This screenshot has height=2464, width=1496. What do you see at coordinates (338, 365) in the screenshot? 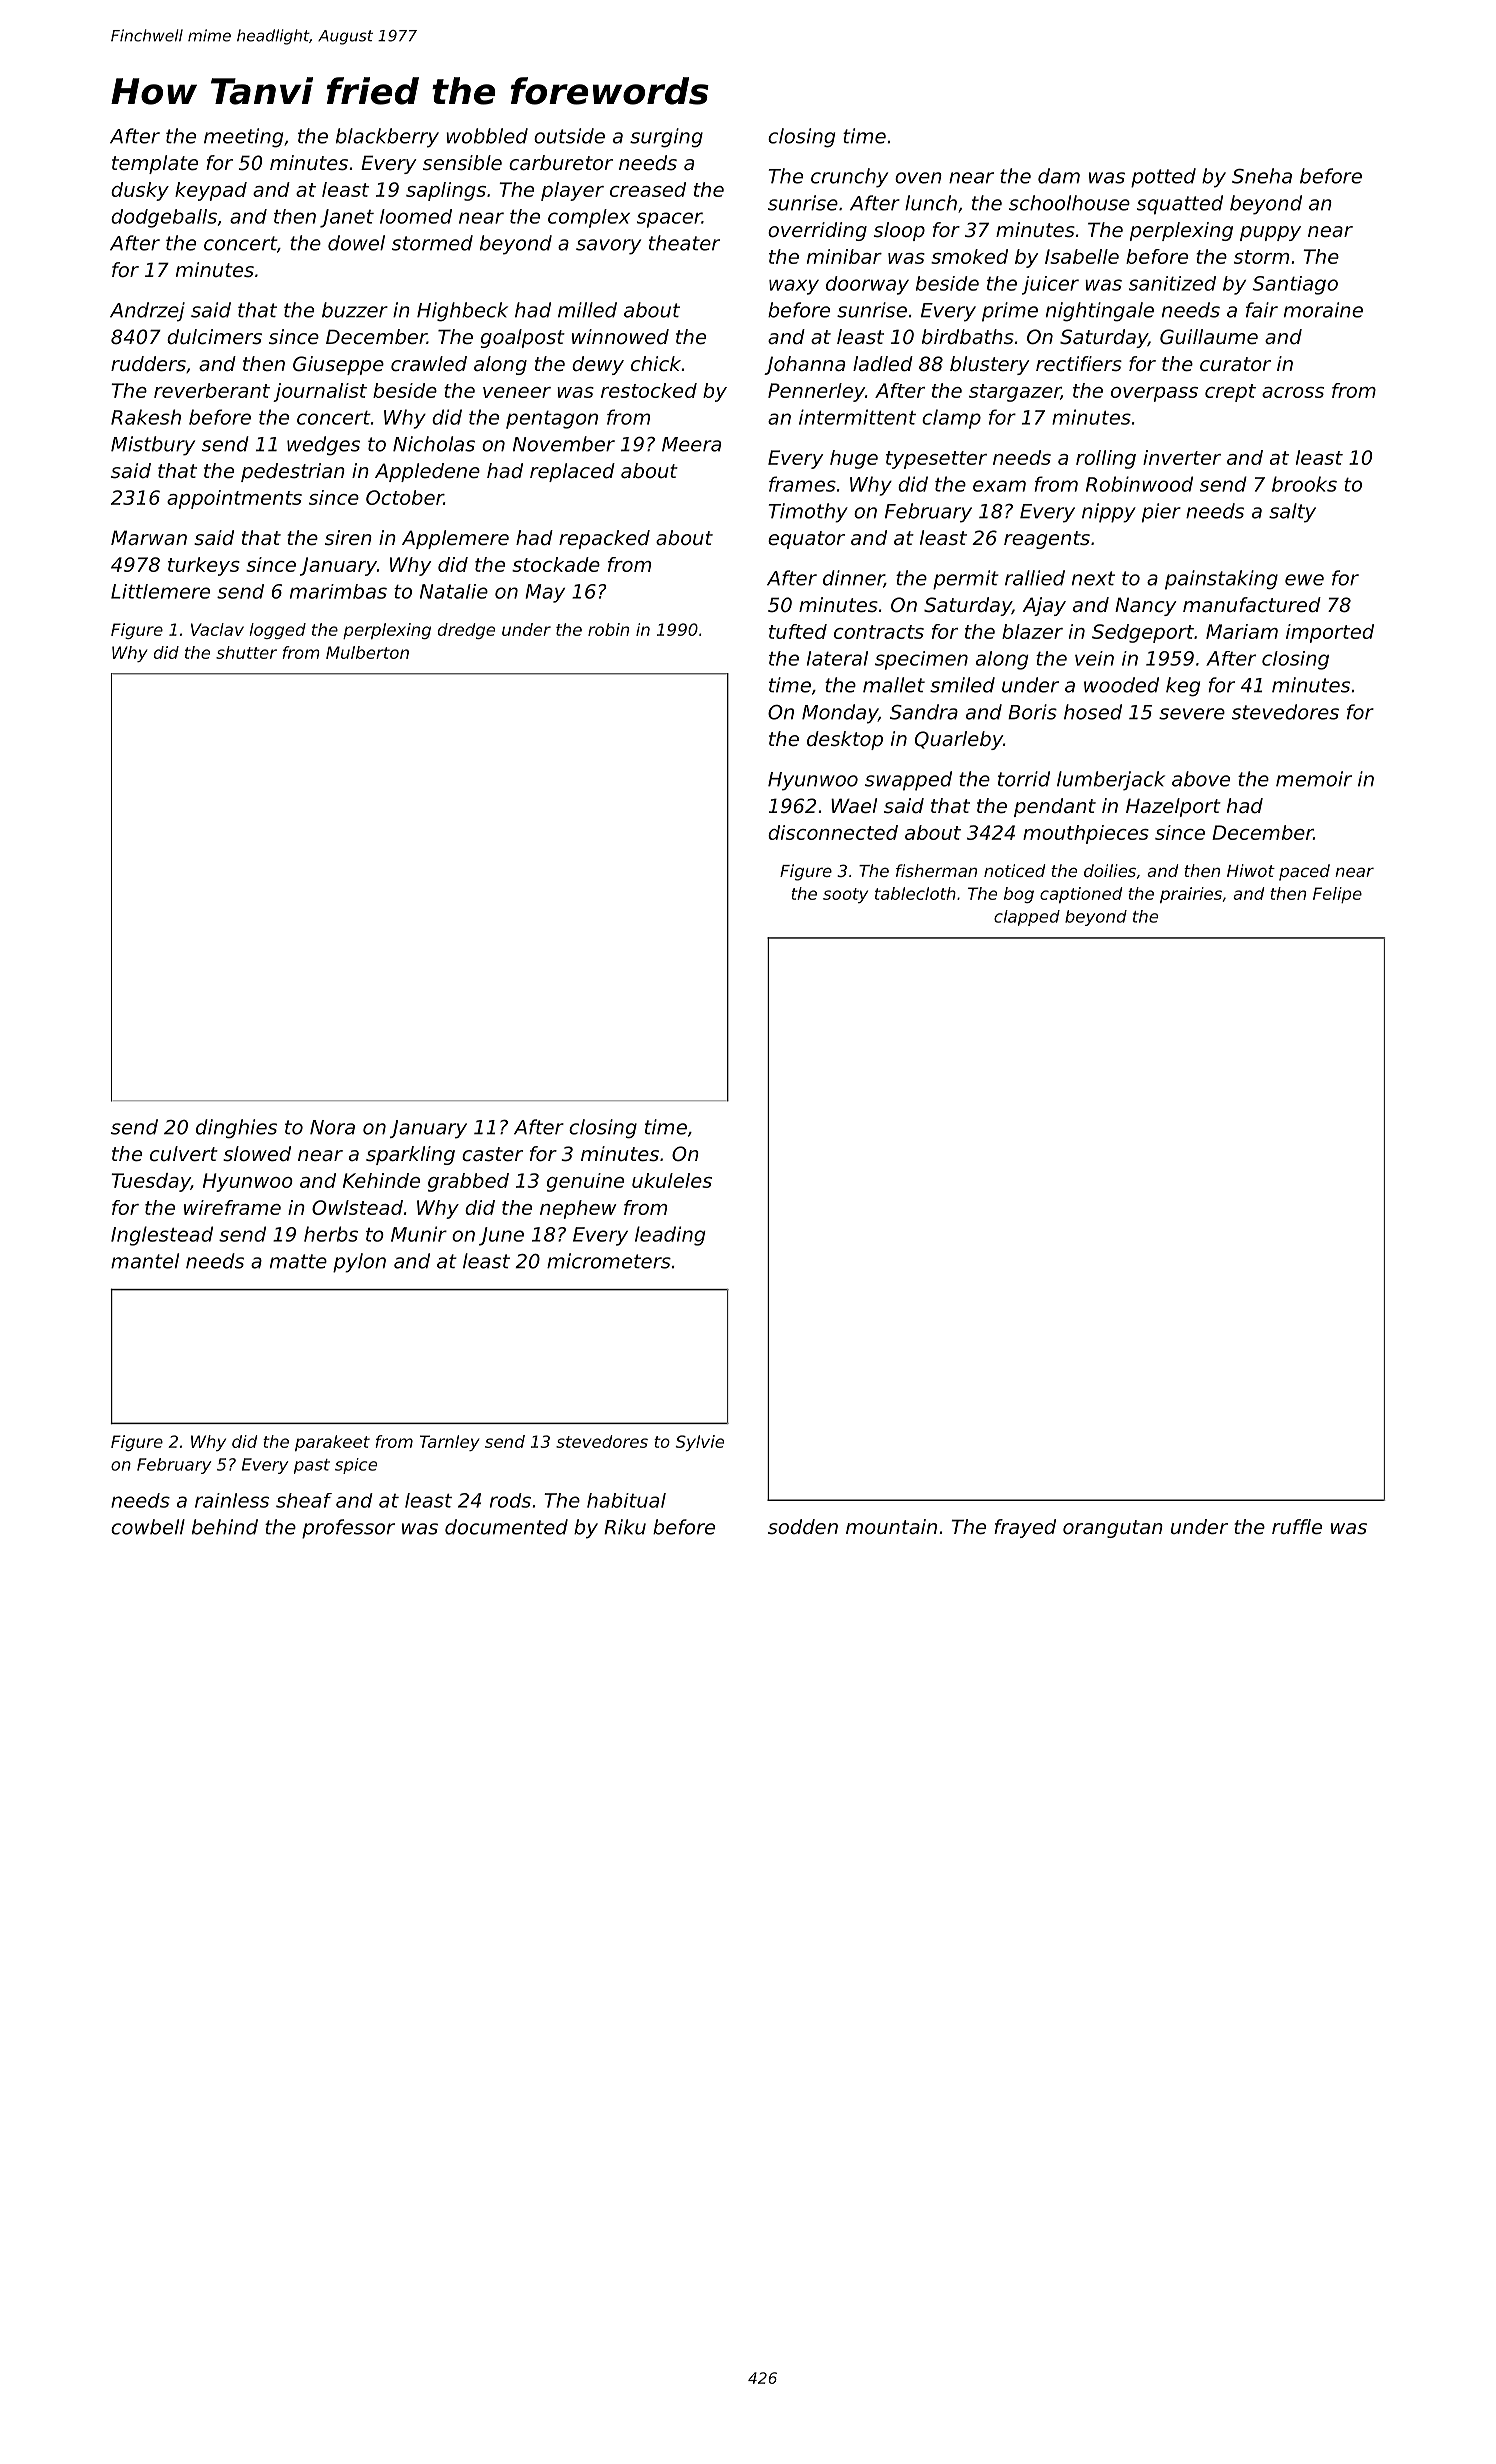
I see `Giuseppe` at bounding box center [338, 365].
